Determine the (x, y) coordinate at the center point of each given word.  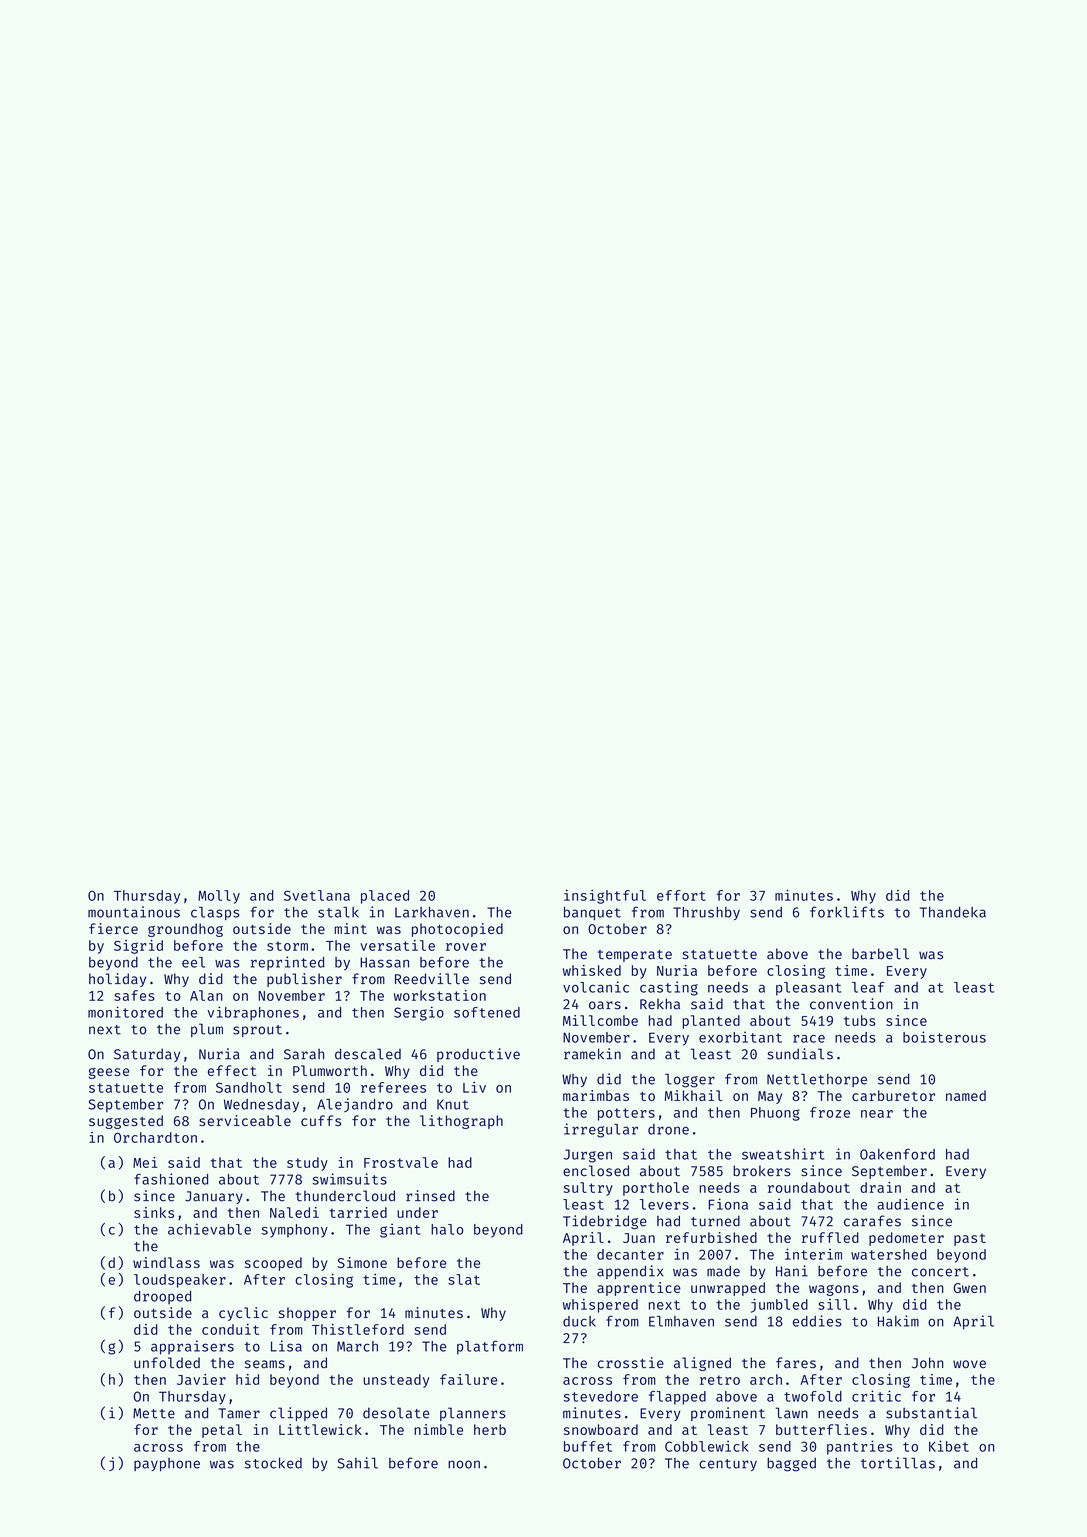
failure (468, 1379)
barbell (880, 954)
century (728, 1465)
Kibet (949, 1446)
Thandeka (953, 912)
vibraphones (253, 1013)
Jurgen (588, 1156)
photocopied (457, 930)
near (877, 1114)
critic (876, 1396)
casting (669, 988)
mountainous (134, 912)
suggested (126, 1122)
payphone (167, 1464)
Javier (201, 1379)
